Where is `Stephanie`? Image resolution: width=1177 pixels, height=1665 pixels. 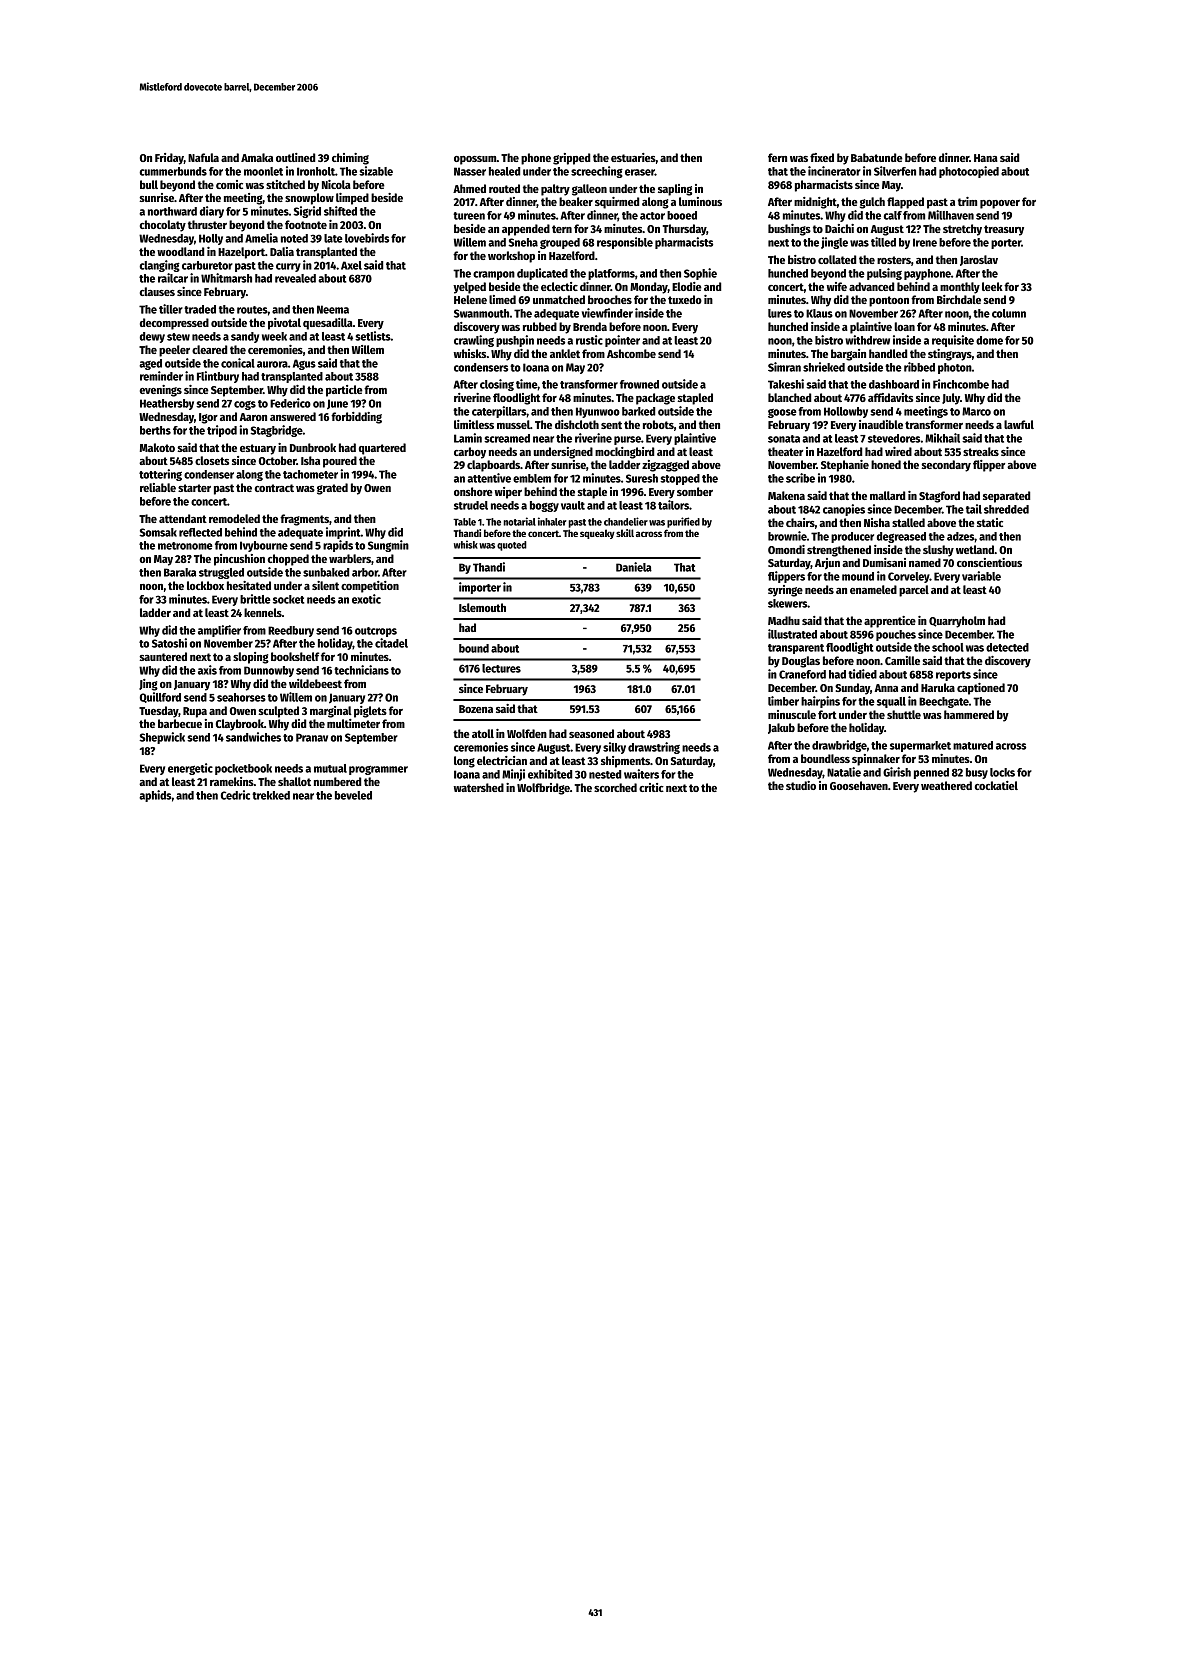
Stephanie is located at coordinates (845, 466).
